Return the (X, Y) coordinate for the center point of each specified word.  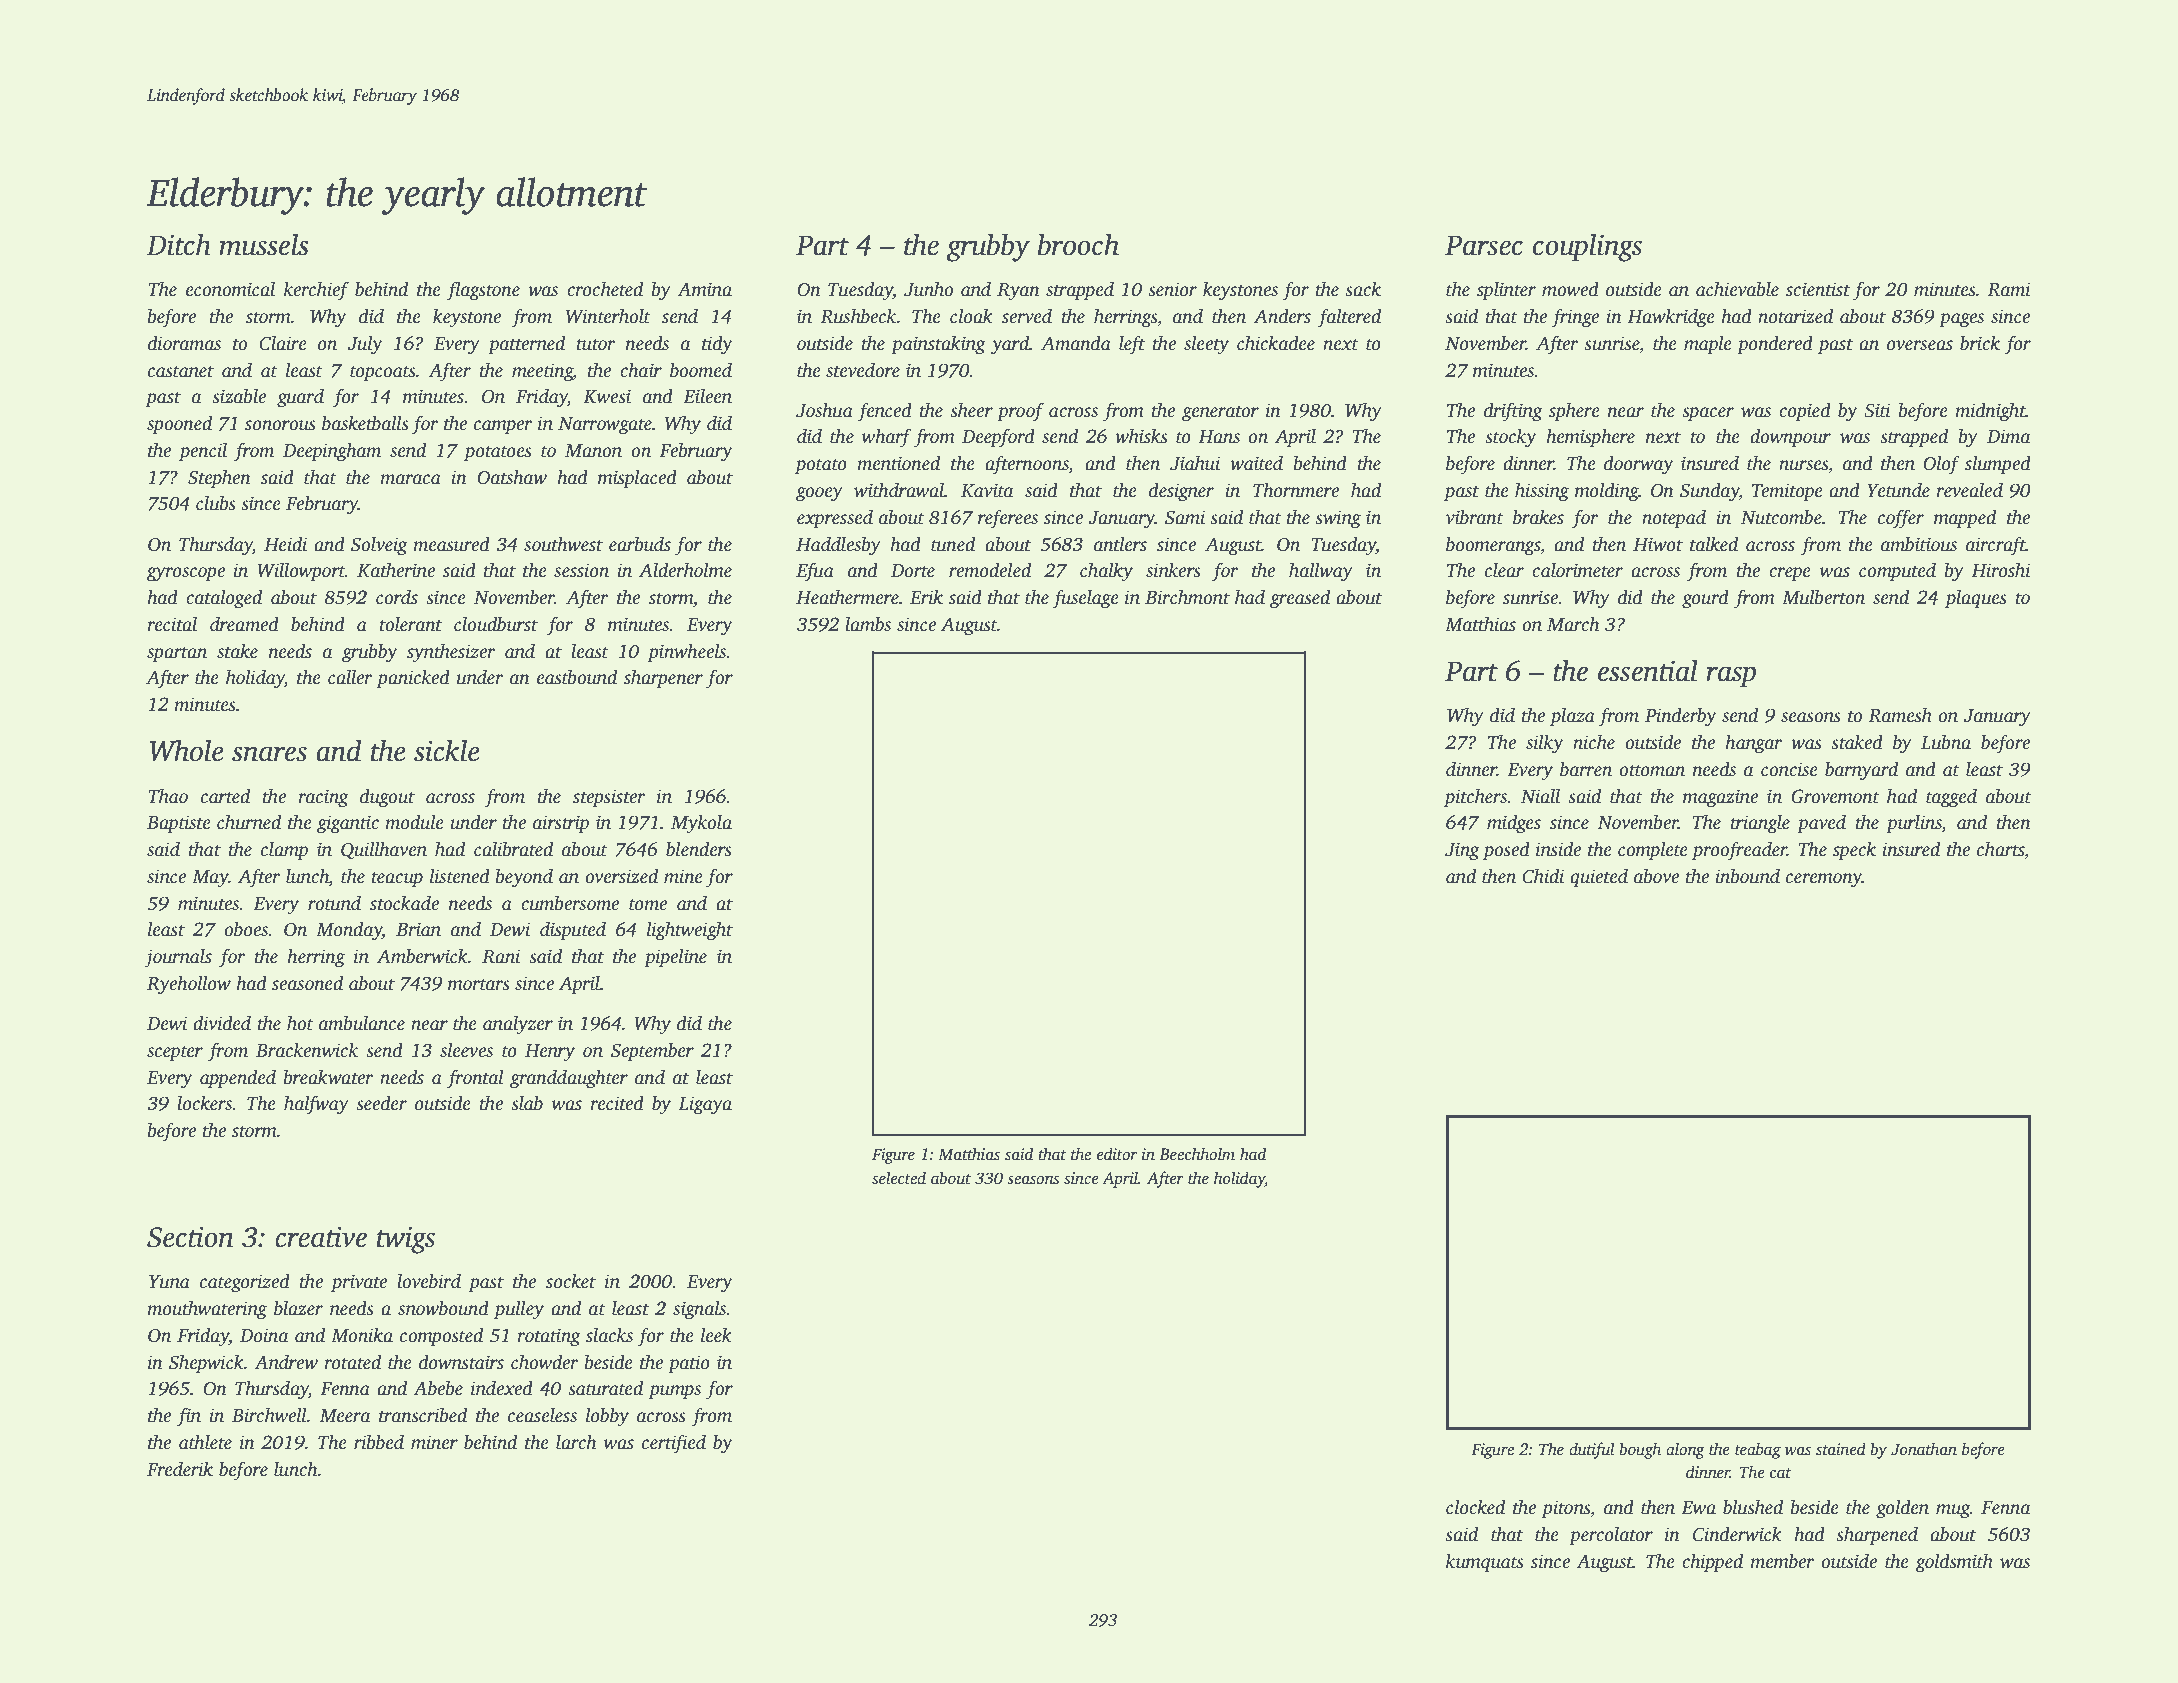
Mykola (701, 824)
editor (1117, 1154)
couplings (1587, 247)
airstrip (561, 824)
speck (1854, 851)
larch (576, 1442)
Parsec (1484, 245)
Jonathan (1924, 1449)
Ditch (179, 244)
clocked (1475, 1507)
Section (190, 1237)
